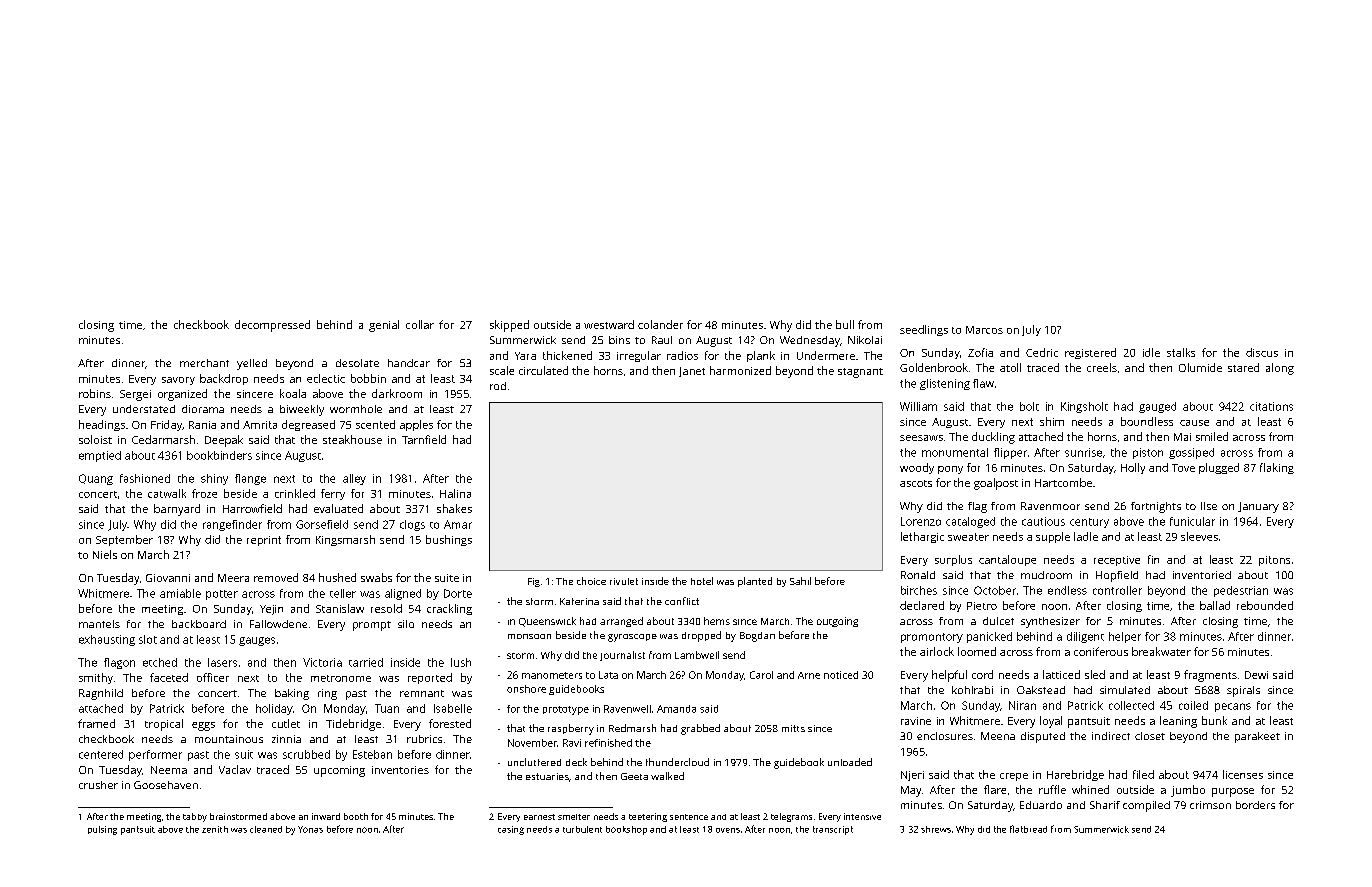 The image size is (1372, 887). Describe the element at coordinates (955, 452) in the screenshot. I see `monumental` at that location.
